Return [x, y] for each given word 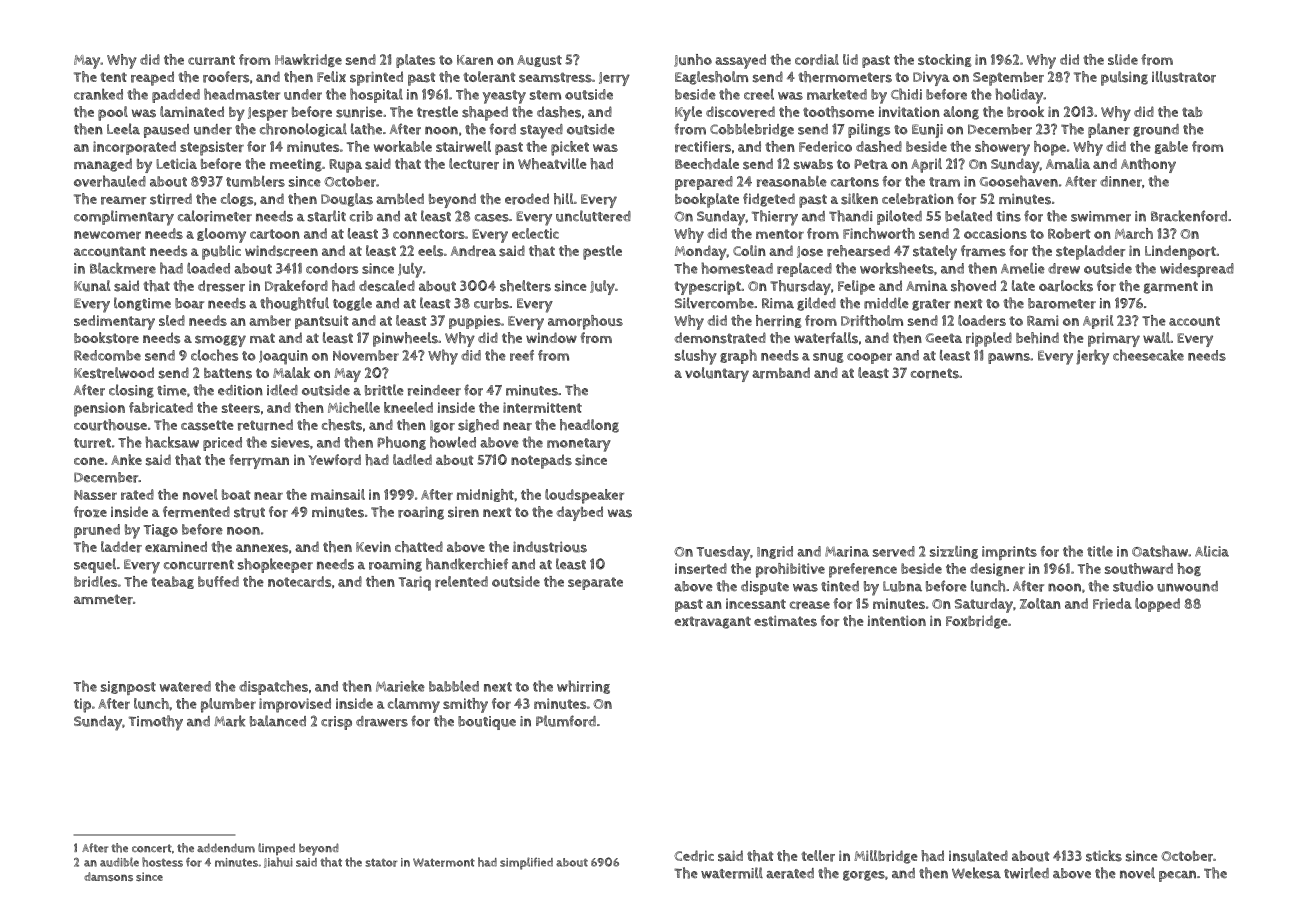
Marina [847, 551]
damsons [108, 876]
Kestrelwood [114, 373]
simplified [526, 863]
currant [211, 60]
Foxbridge [977, 622]
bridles [95, 581]
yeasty [504, 97]
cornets [935, 373]
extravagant [712, 622]
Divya [931, 79]
